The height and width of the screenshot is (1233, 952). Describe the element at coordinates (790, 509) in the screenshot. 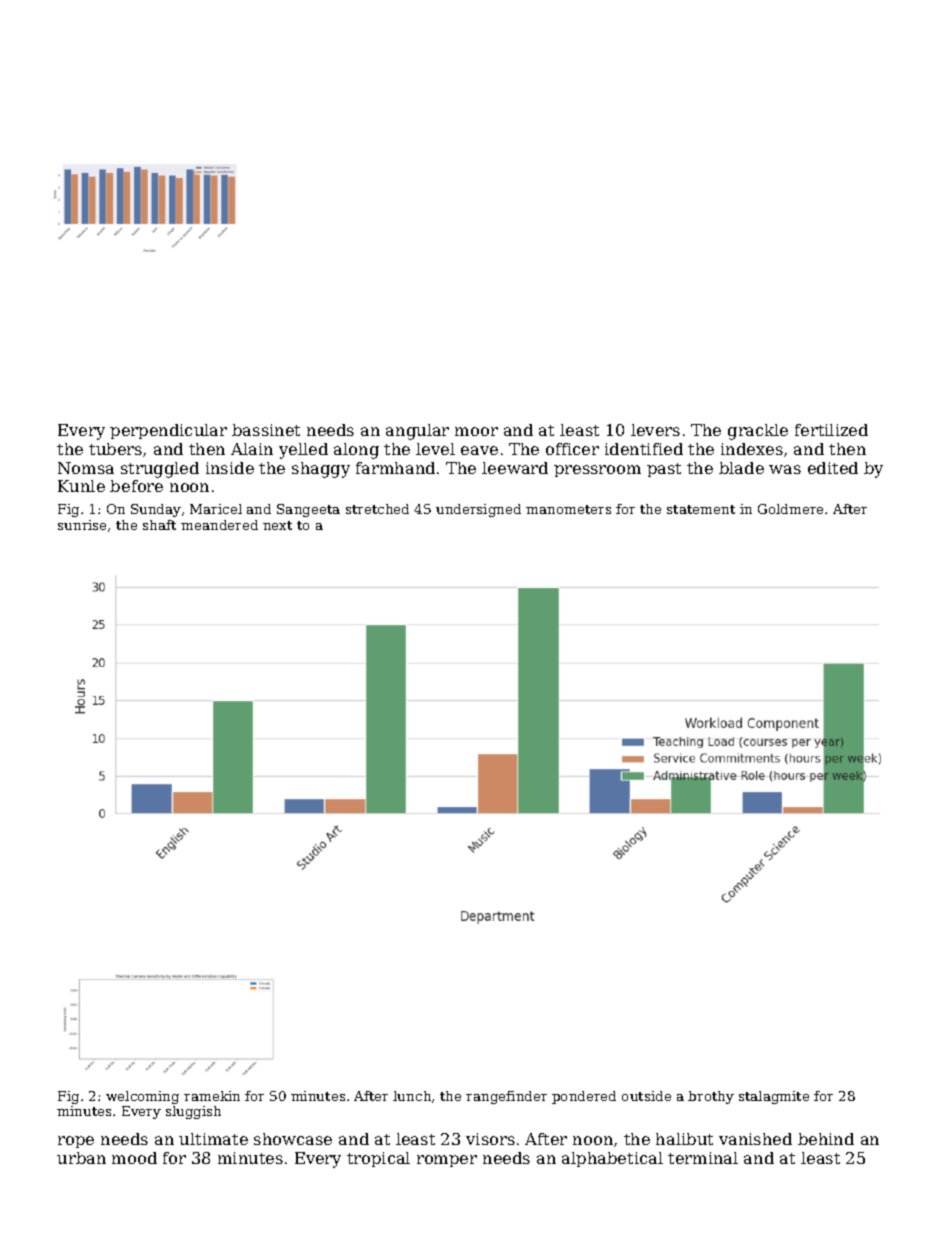

I see `Goldmere` at that location.
